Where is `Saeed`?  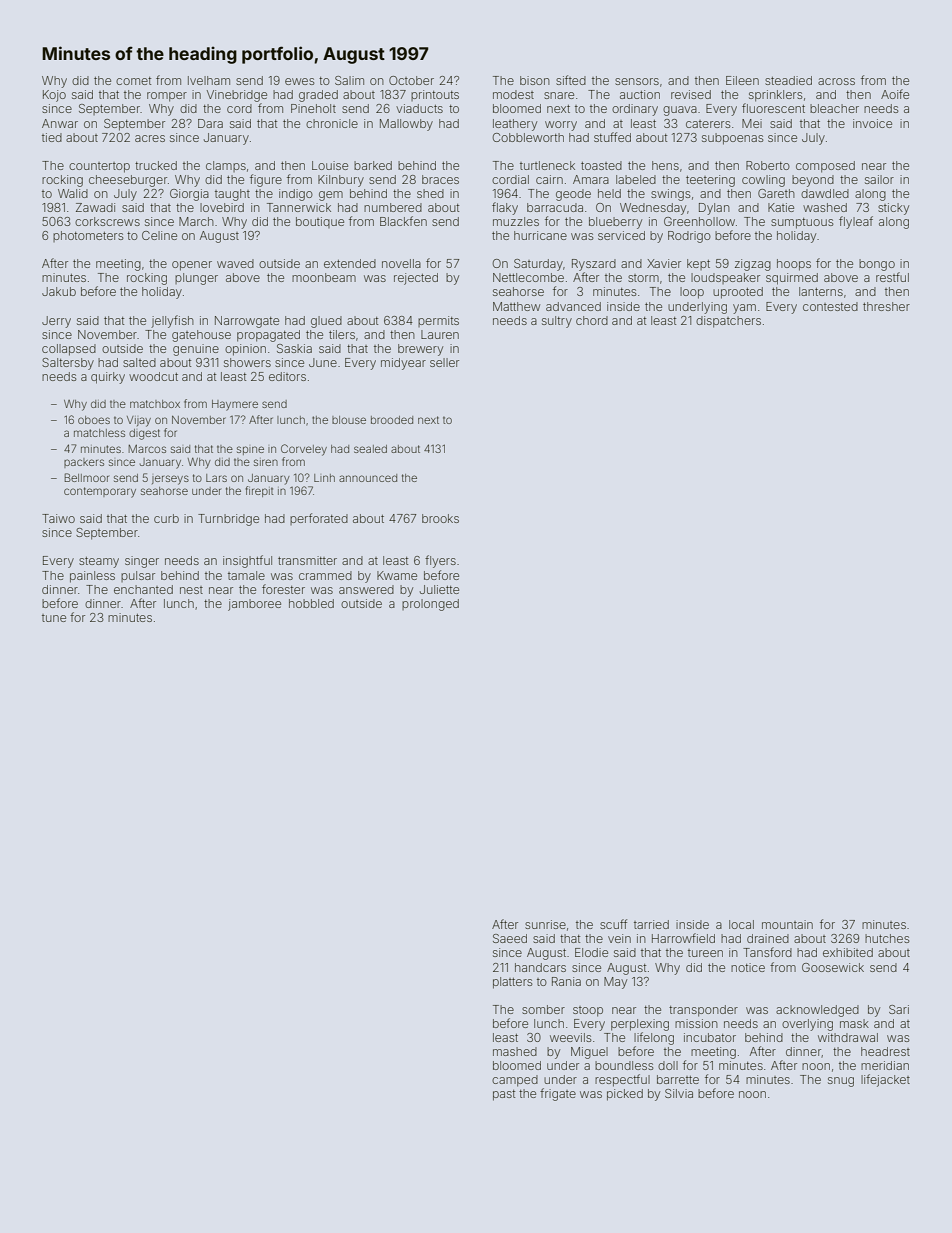
Saeed is located at coordinates (510, 938).
